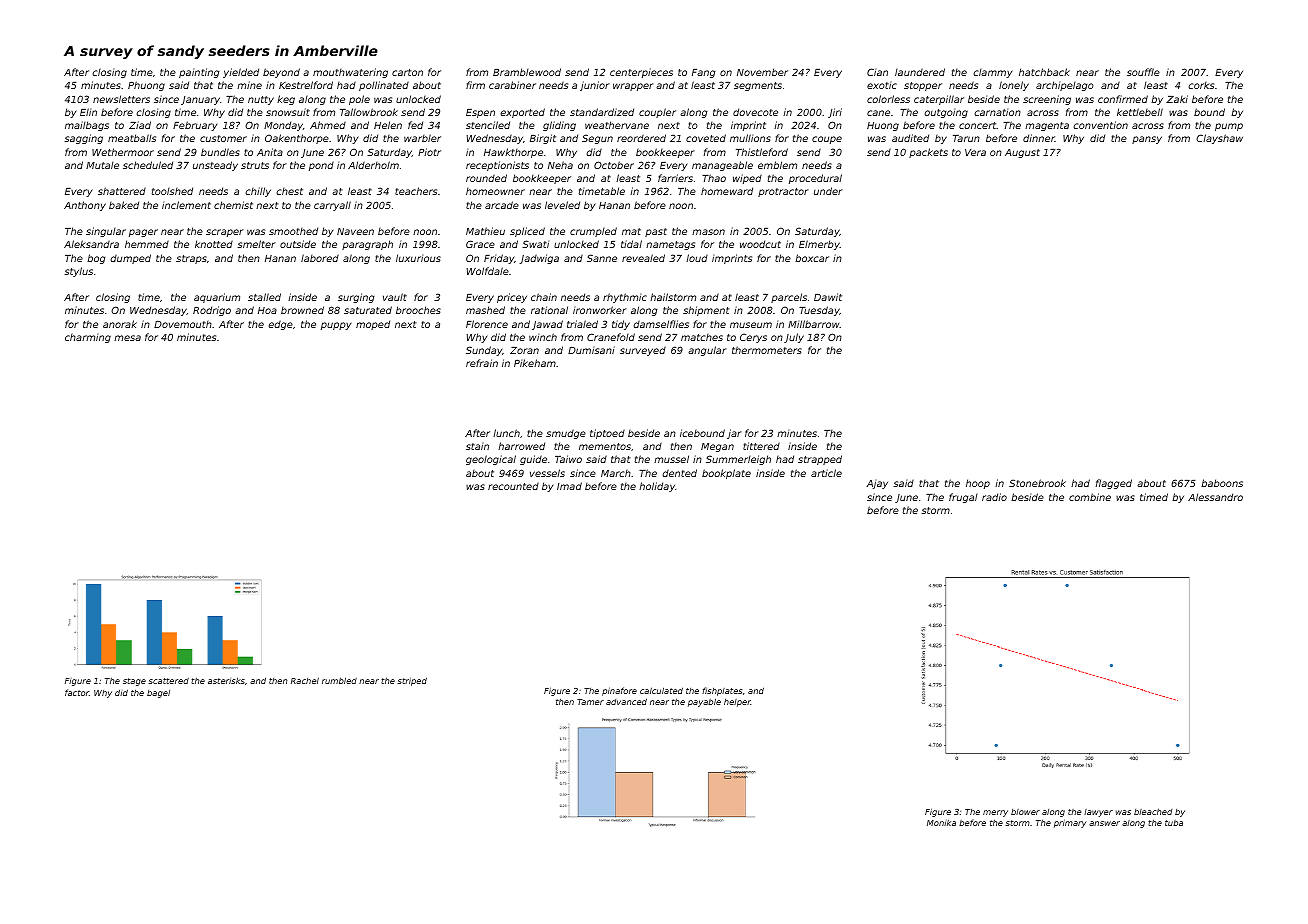  I want to click on recounted, so click(513, 486).
